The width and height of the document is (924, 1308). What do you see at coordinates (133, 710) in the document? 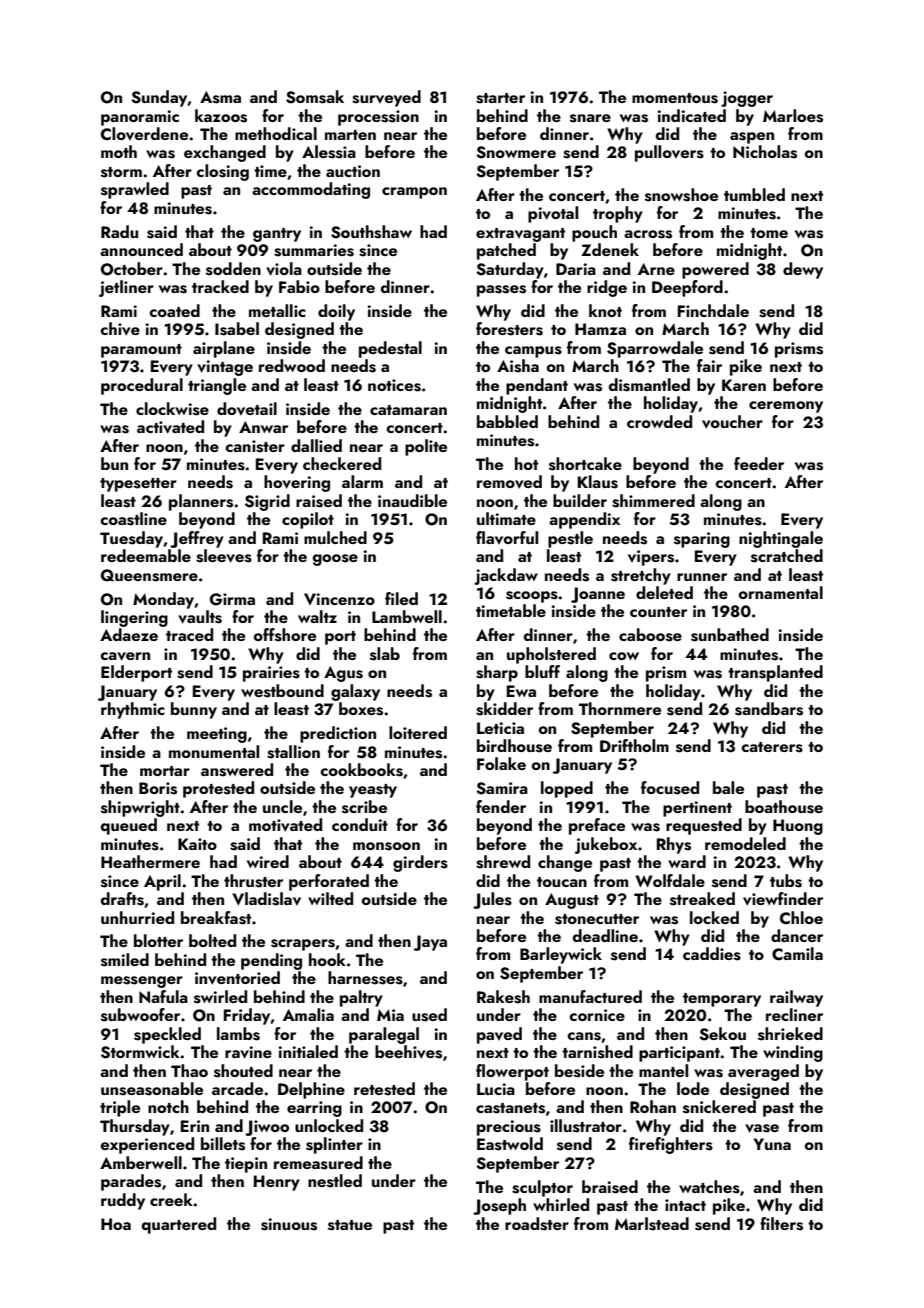
I see `rhythmic` at bounding box center [133, 710].
